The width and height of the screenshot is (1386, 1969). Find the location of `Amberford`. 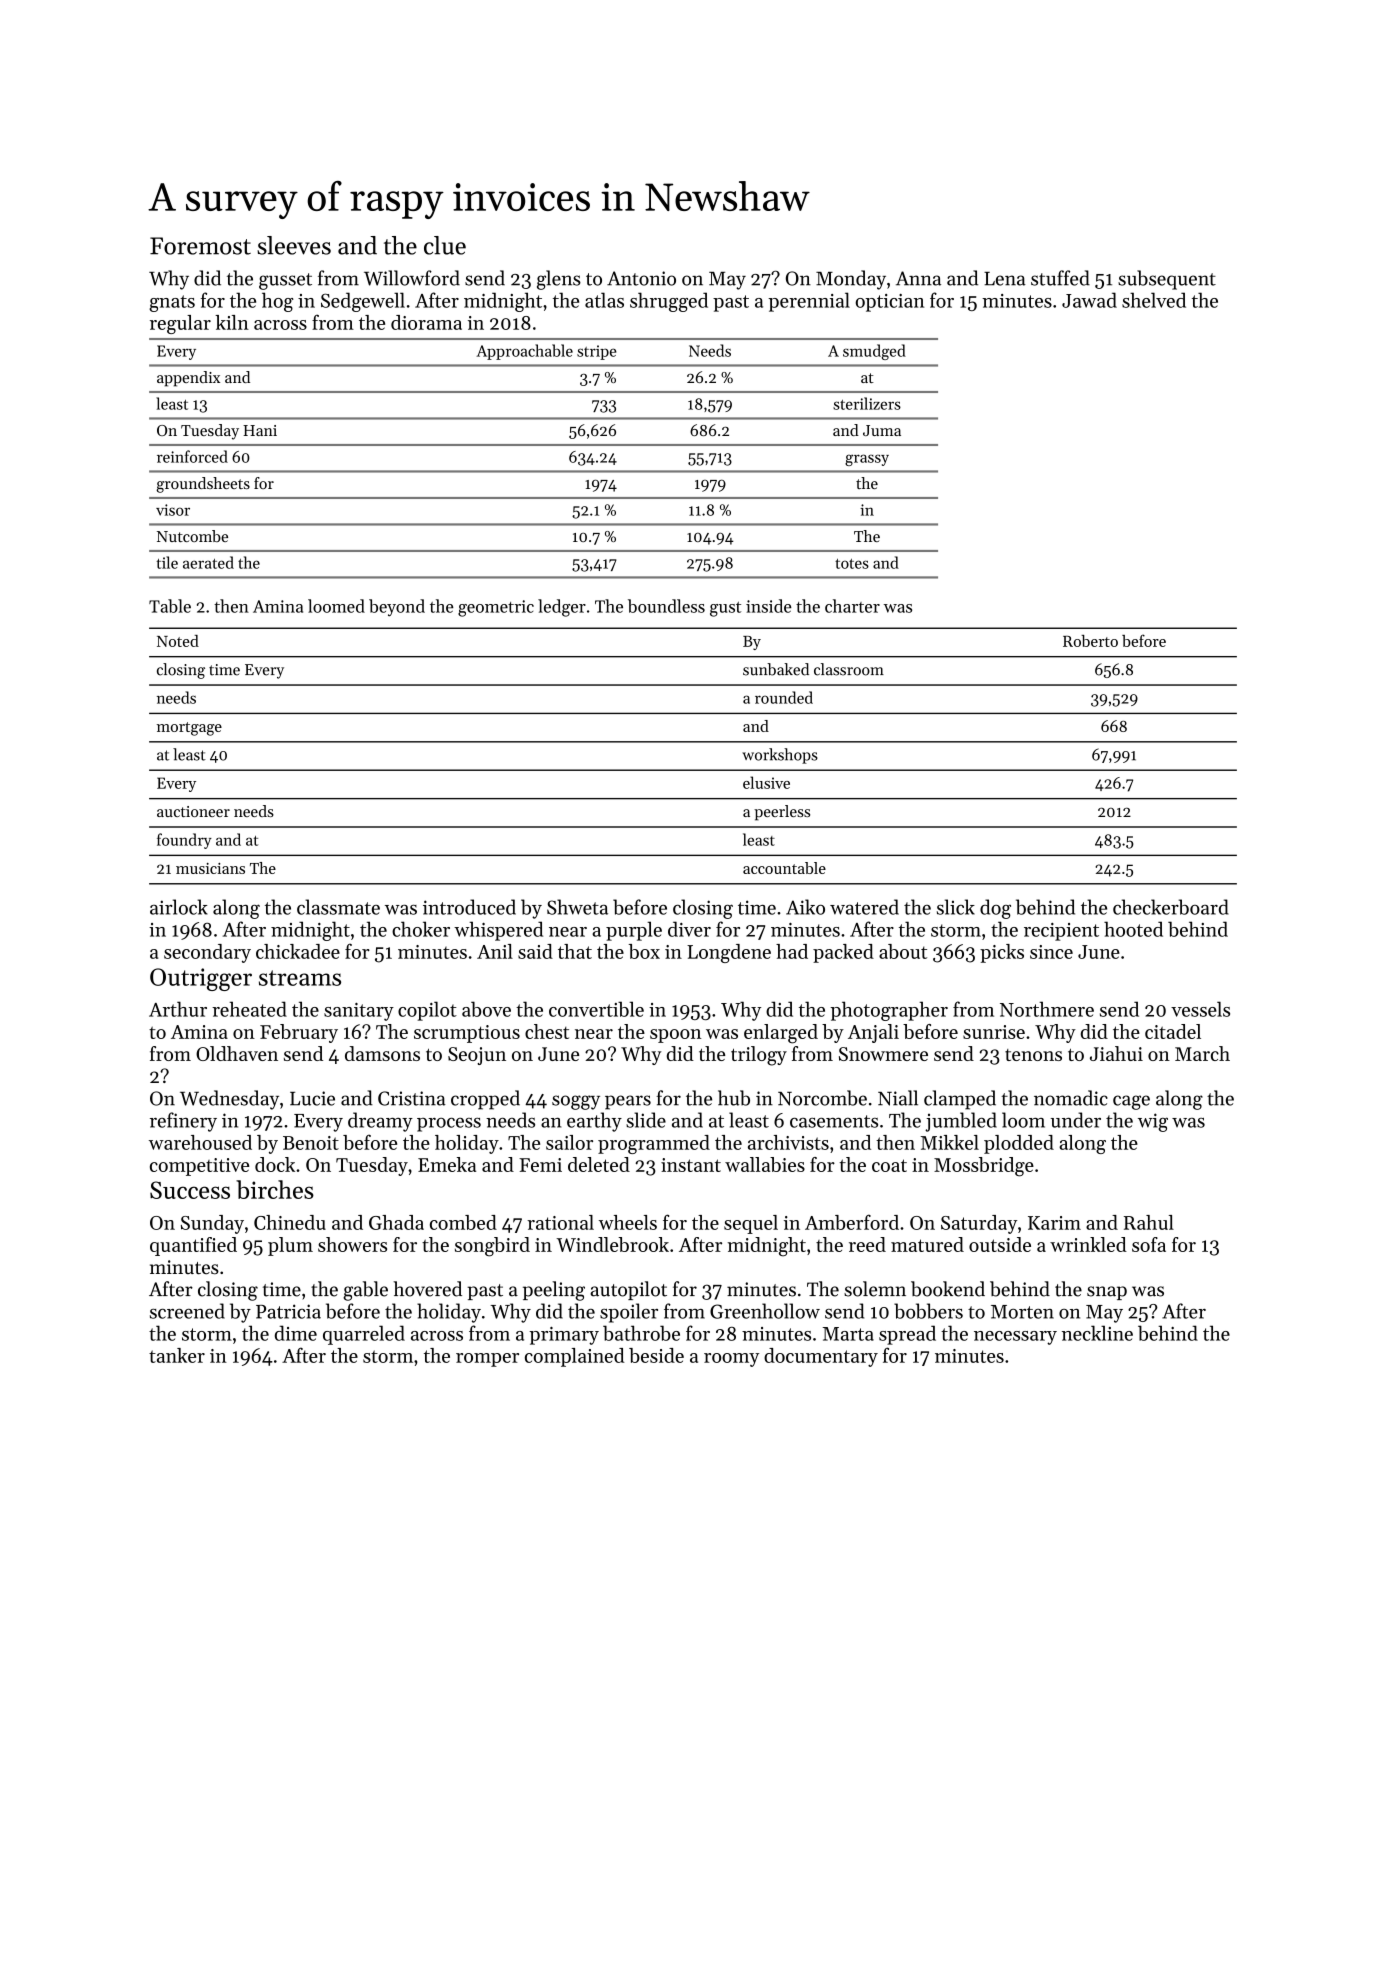

Amberford is located at coordinates (852, 1222).
